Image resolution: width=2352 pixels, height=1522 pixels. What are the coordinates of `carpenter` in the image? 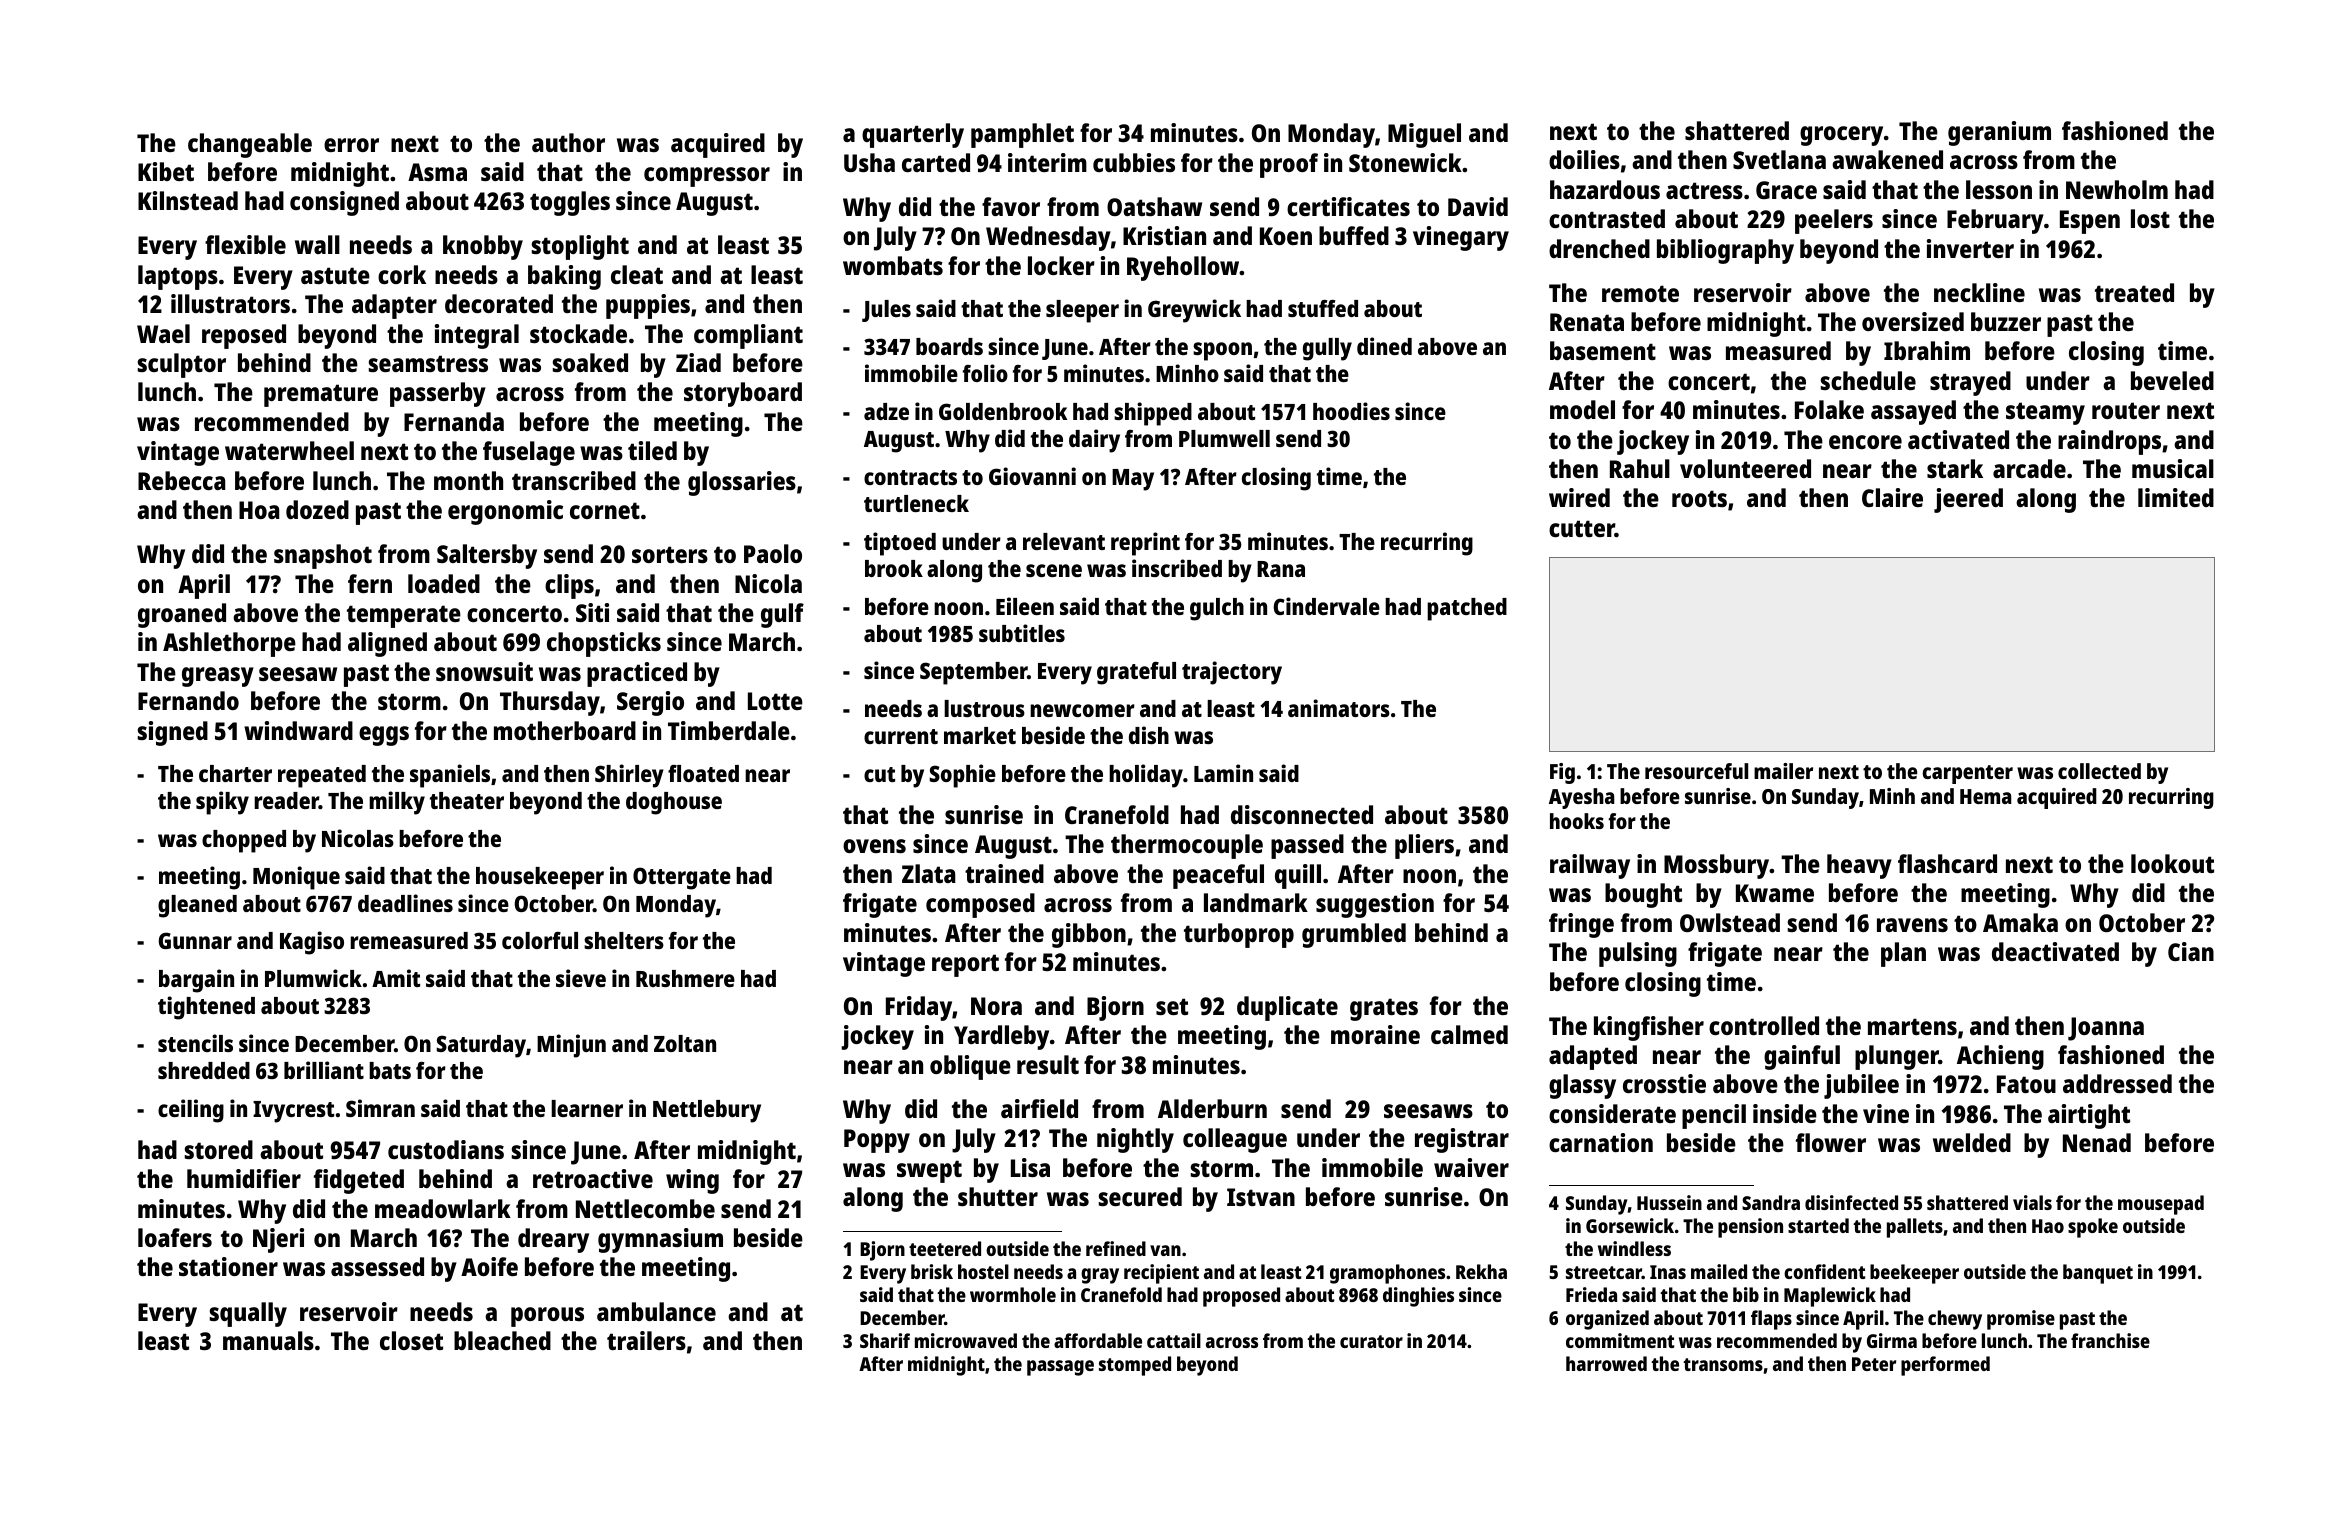 It's located at (1968, 774).
